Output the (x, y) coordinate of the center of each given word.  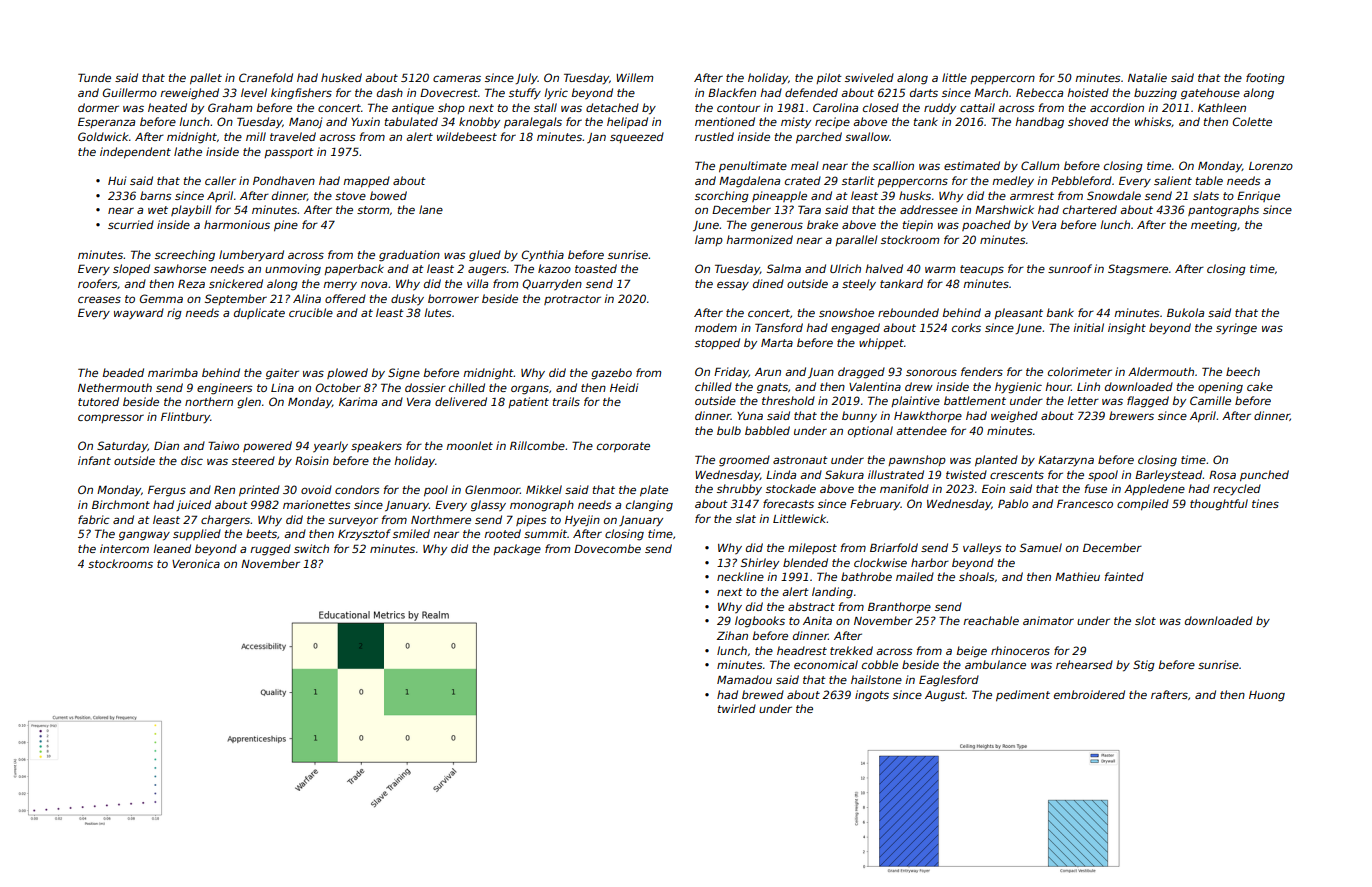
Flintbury (185, 417)
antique (413, 108)
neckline (740, 576)
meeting (1214, 226)
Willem (634, 77)
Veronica (196, 563)
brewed (763, 694)
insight (1127, 329)
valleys (982, 549)
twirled (737, 708)
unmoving (293, 270)
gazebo (611, 374)
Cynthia (542, 256)
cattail (977, 107)
